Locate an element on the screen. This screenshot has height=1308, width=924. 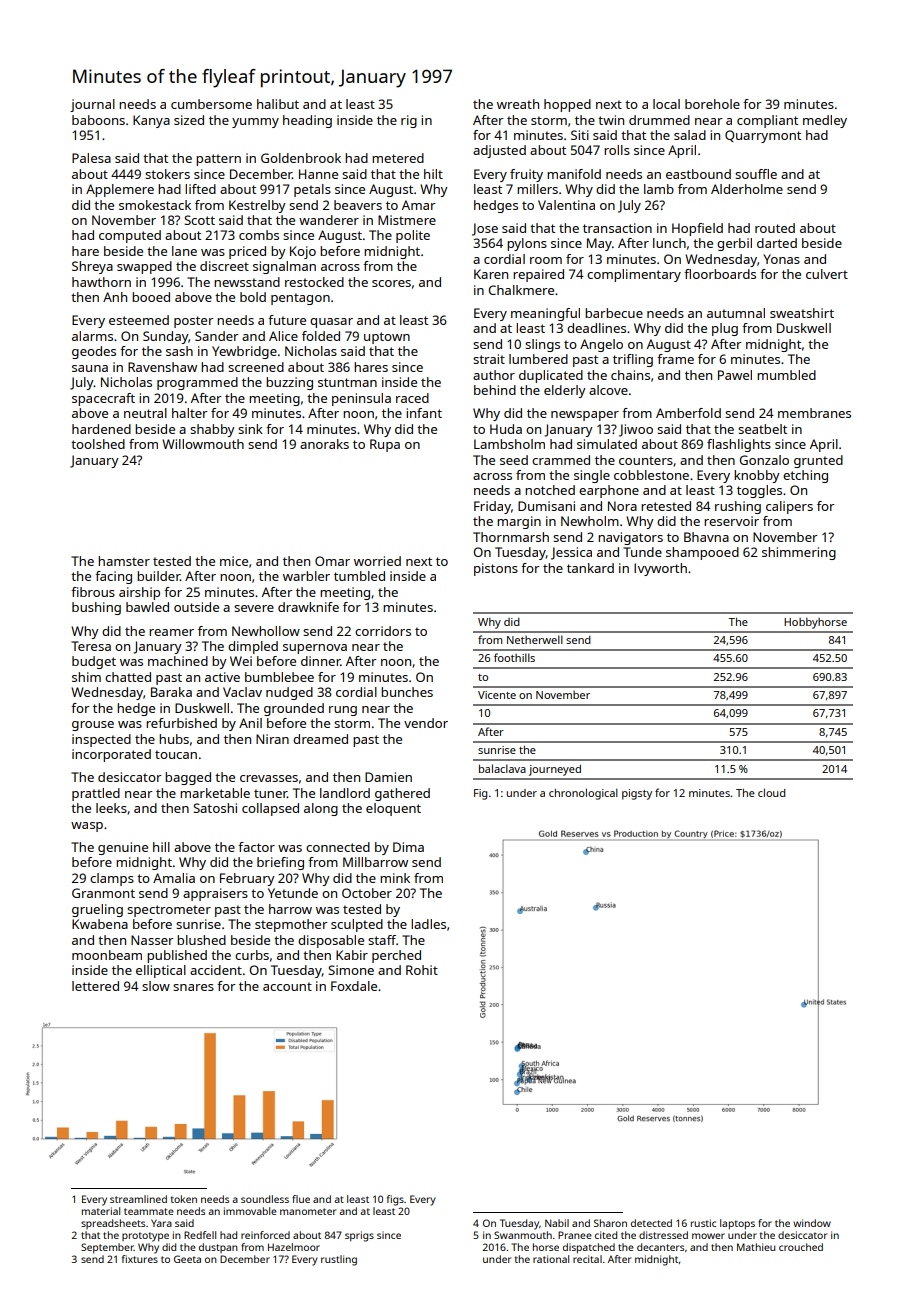
ladles is located at coordinates (428, 924).
